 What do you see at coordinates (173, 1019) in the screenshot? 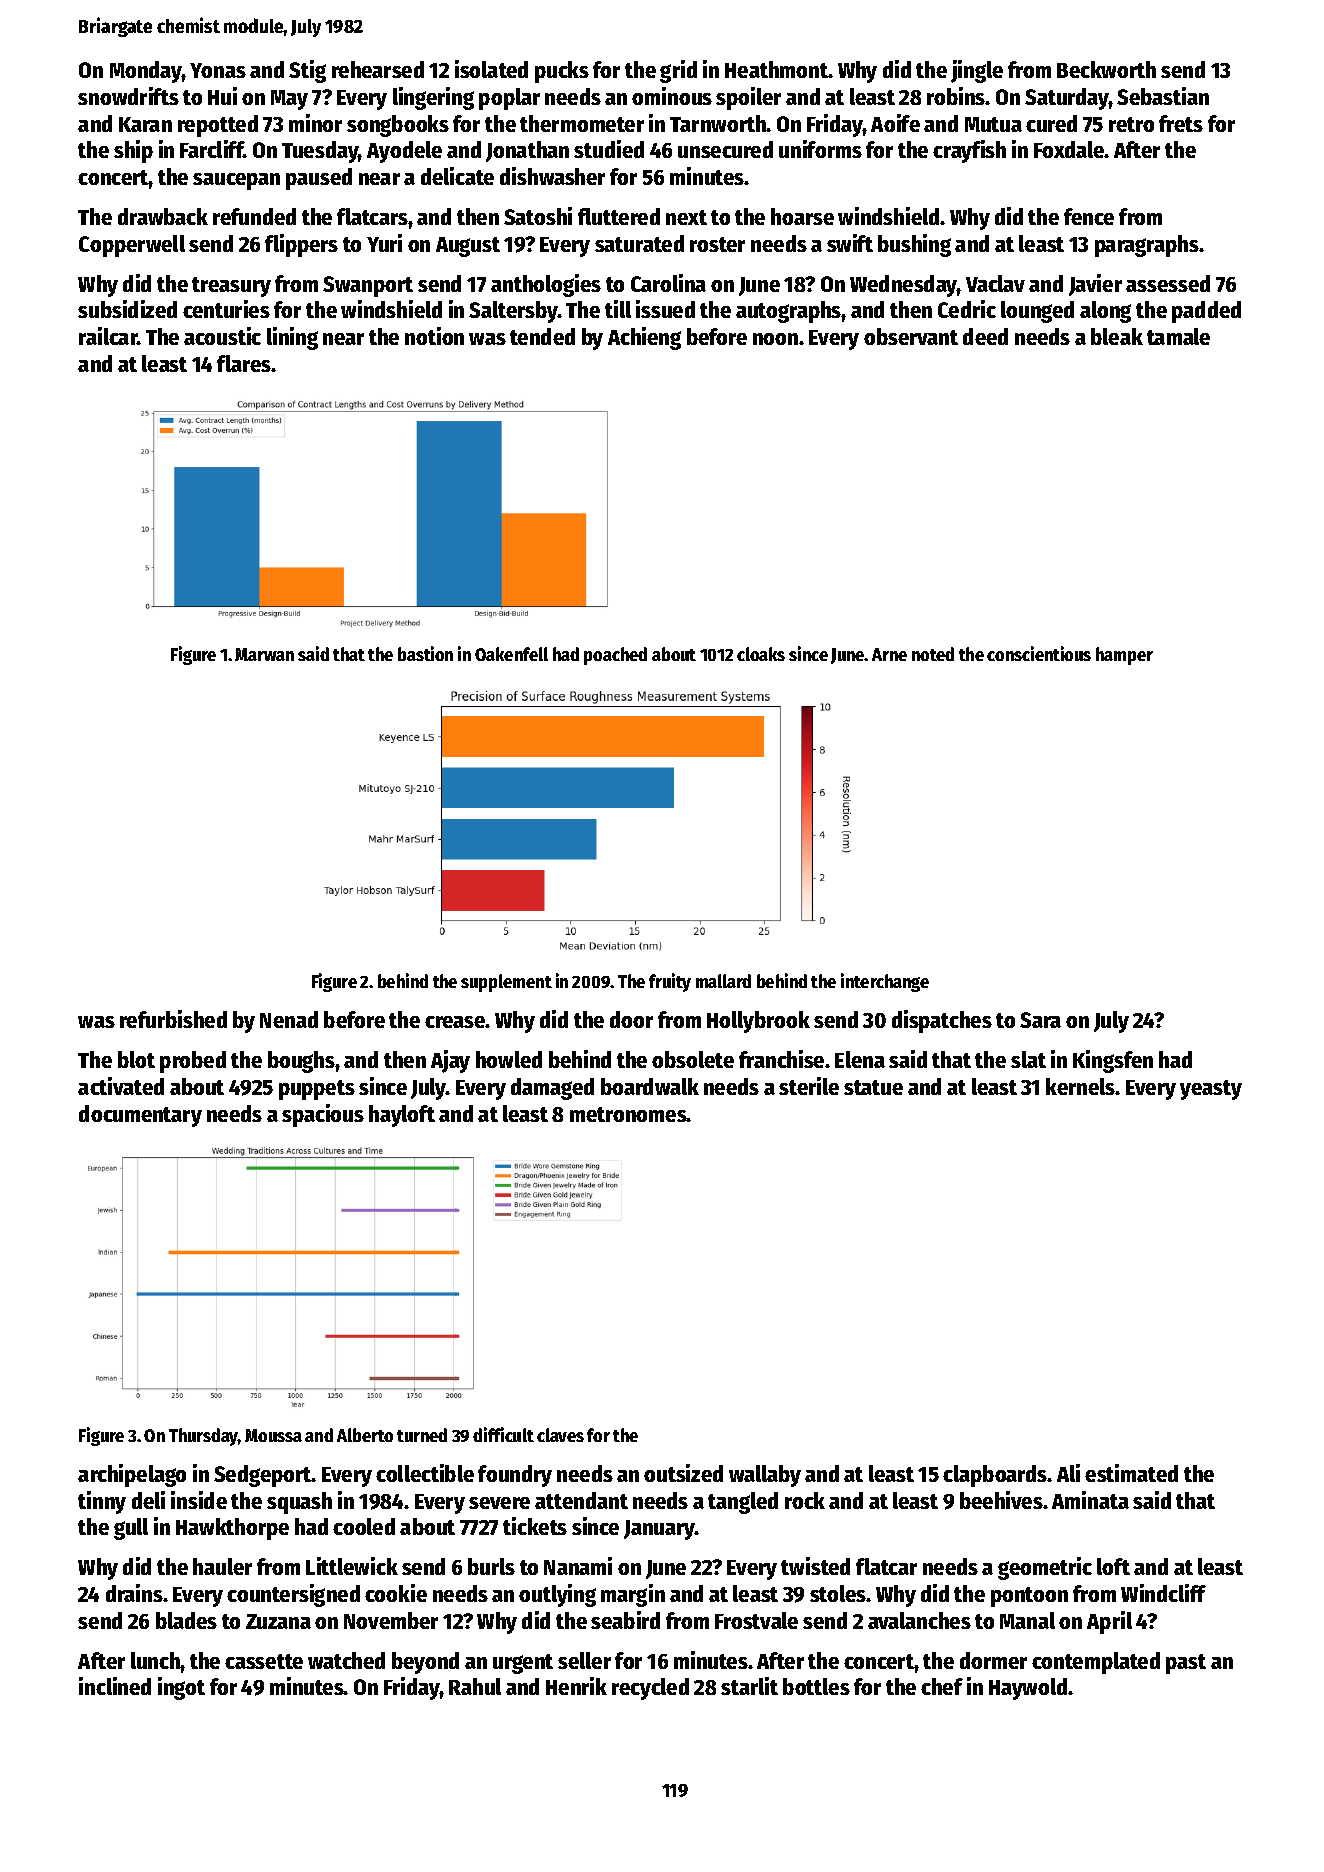
I see `refurbished` at bounding box center [173, 1019].
